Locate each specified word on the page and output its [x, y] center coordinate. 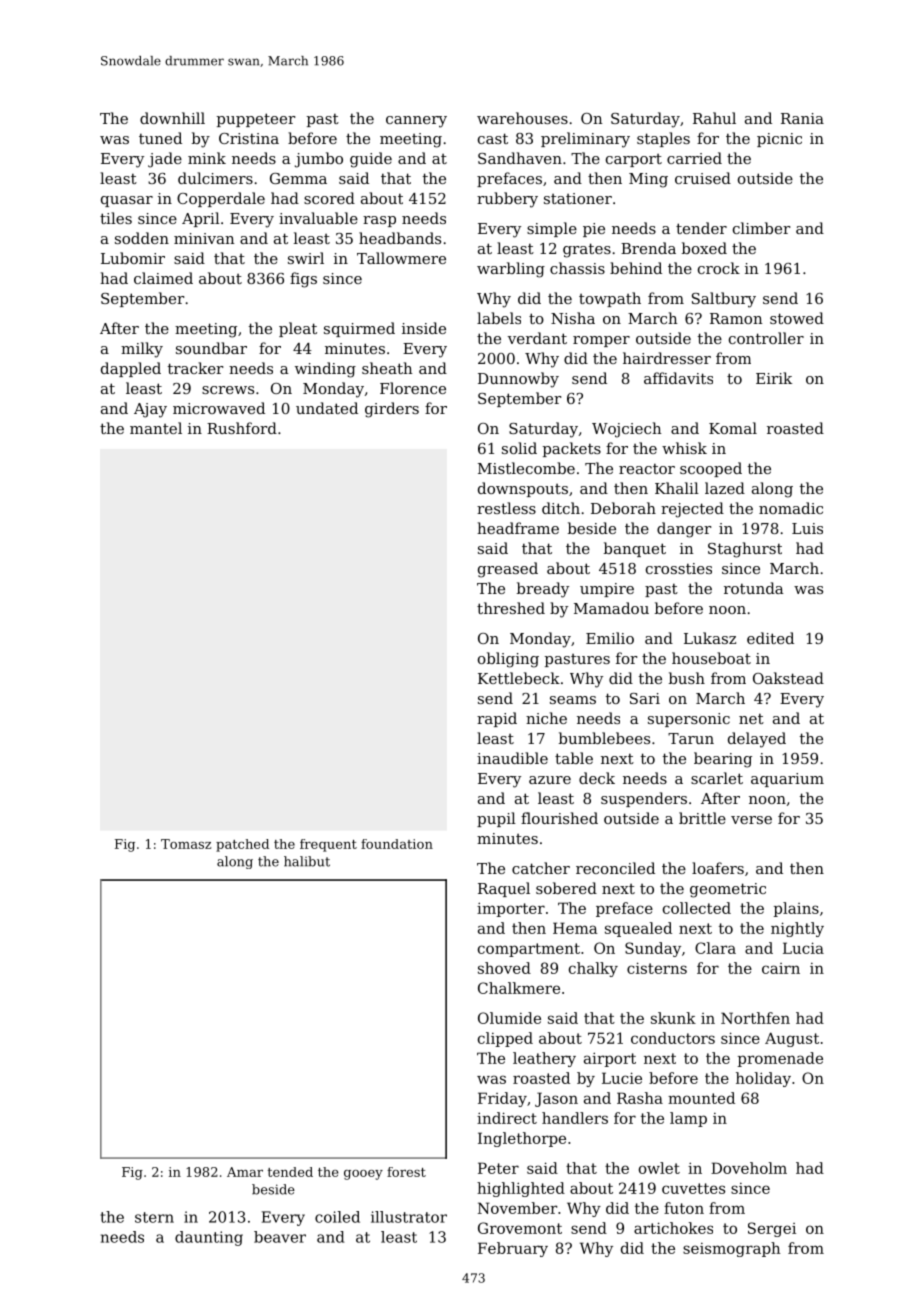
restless [506, 508]
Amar [245, 1172]
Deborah [623, 508]
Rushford [242, 428]
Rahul [714, 118]
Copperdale [221, 199]
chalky [593, 969]
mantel [156, 428]
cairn [781, 968]
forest [406, 1172]
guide [371, 160]
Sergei [772, 1229]
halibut [307, 861]
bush [687, 678]
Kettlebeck [519, 678]
